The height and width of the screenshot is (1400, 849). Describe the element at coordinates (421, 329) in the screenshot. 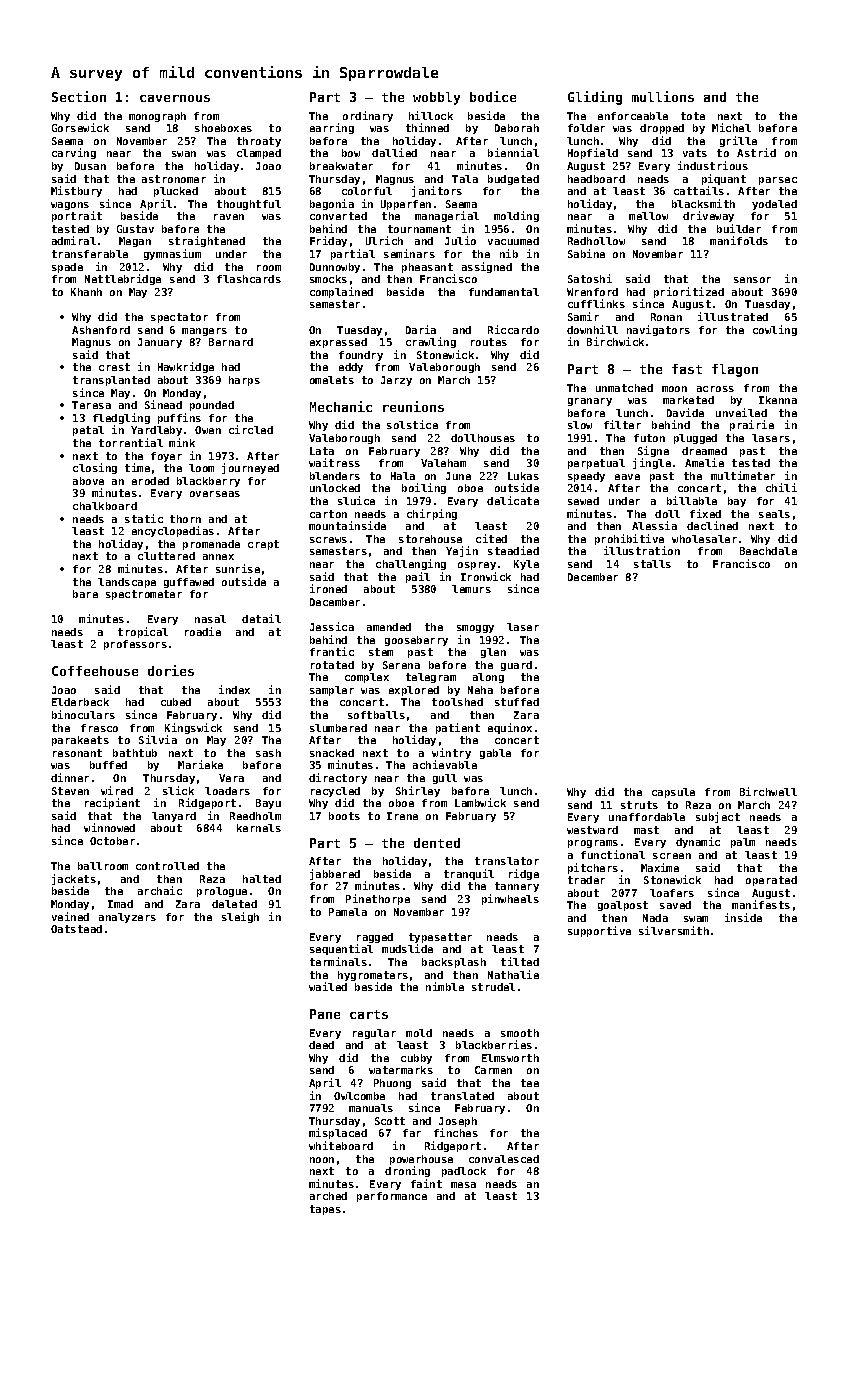

I see `Daria` at that location.
